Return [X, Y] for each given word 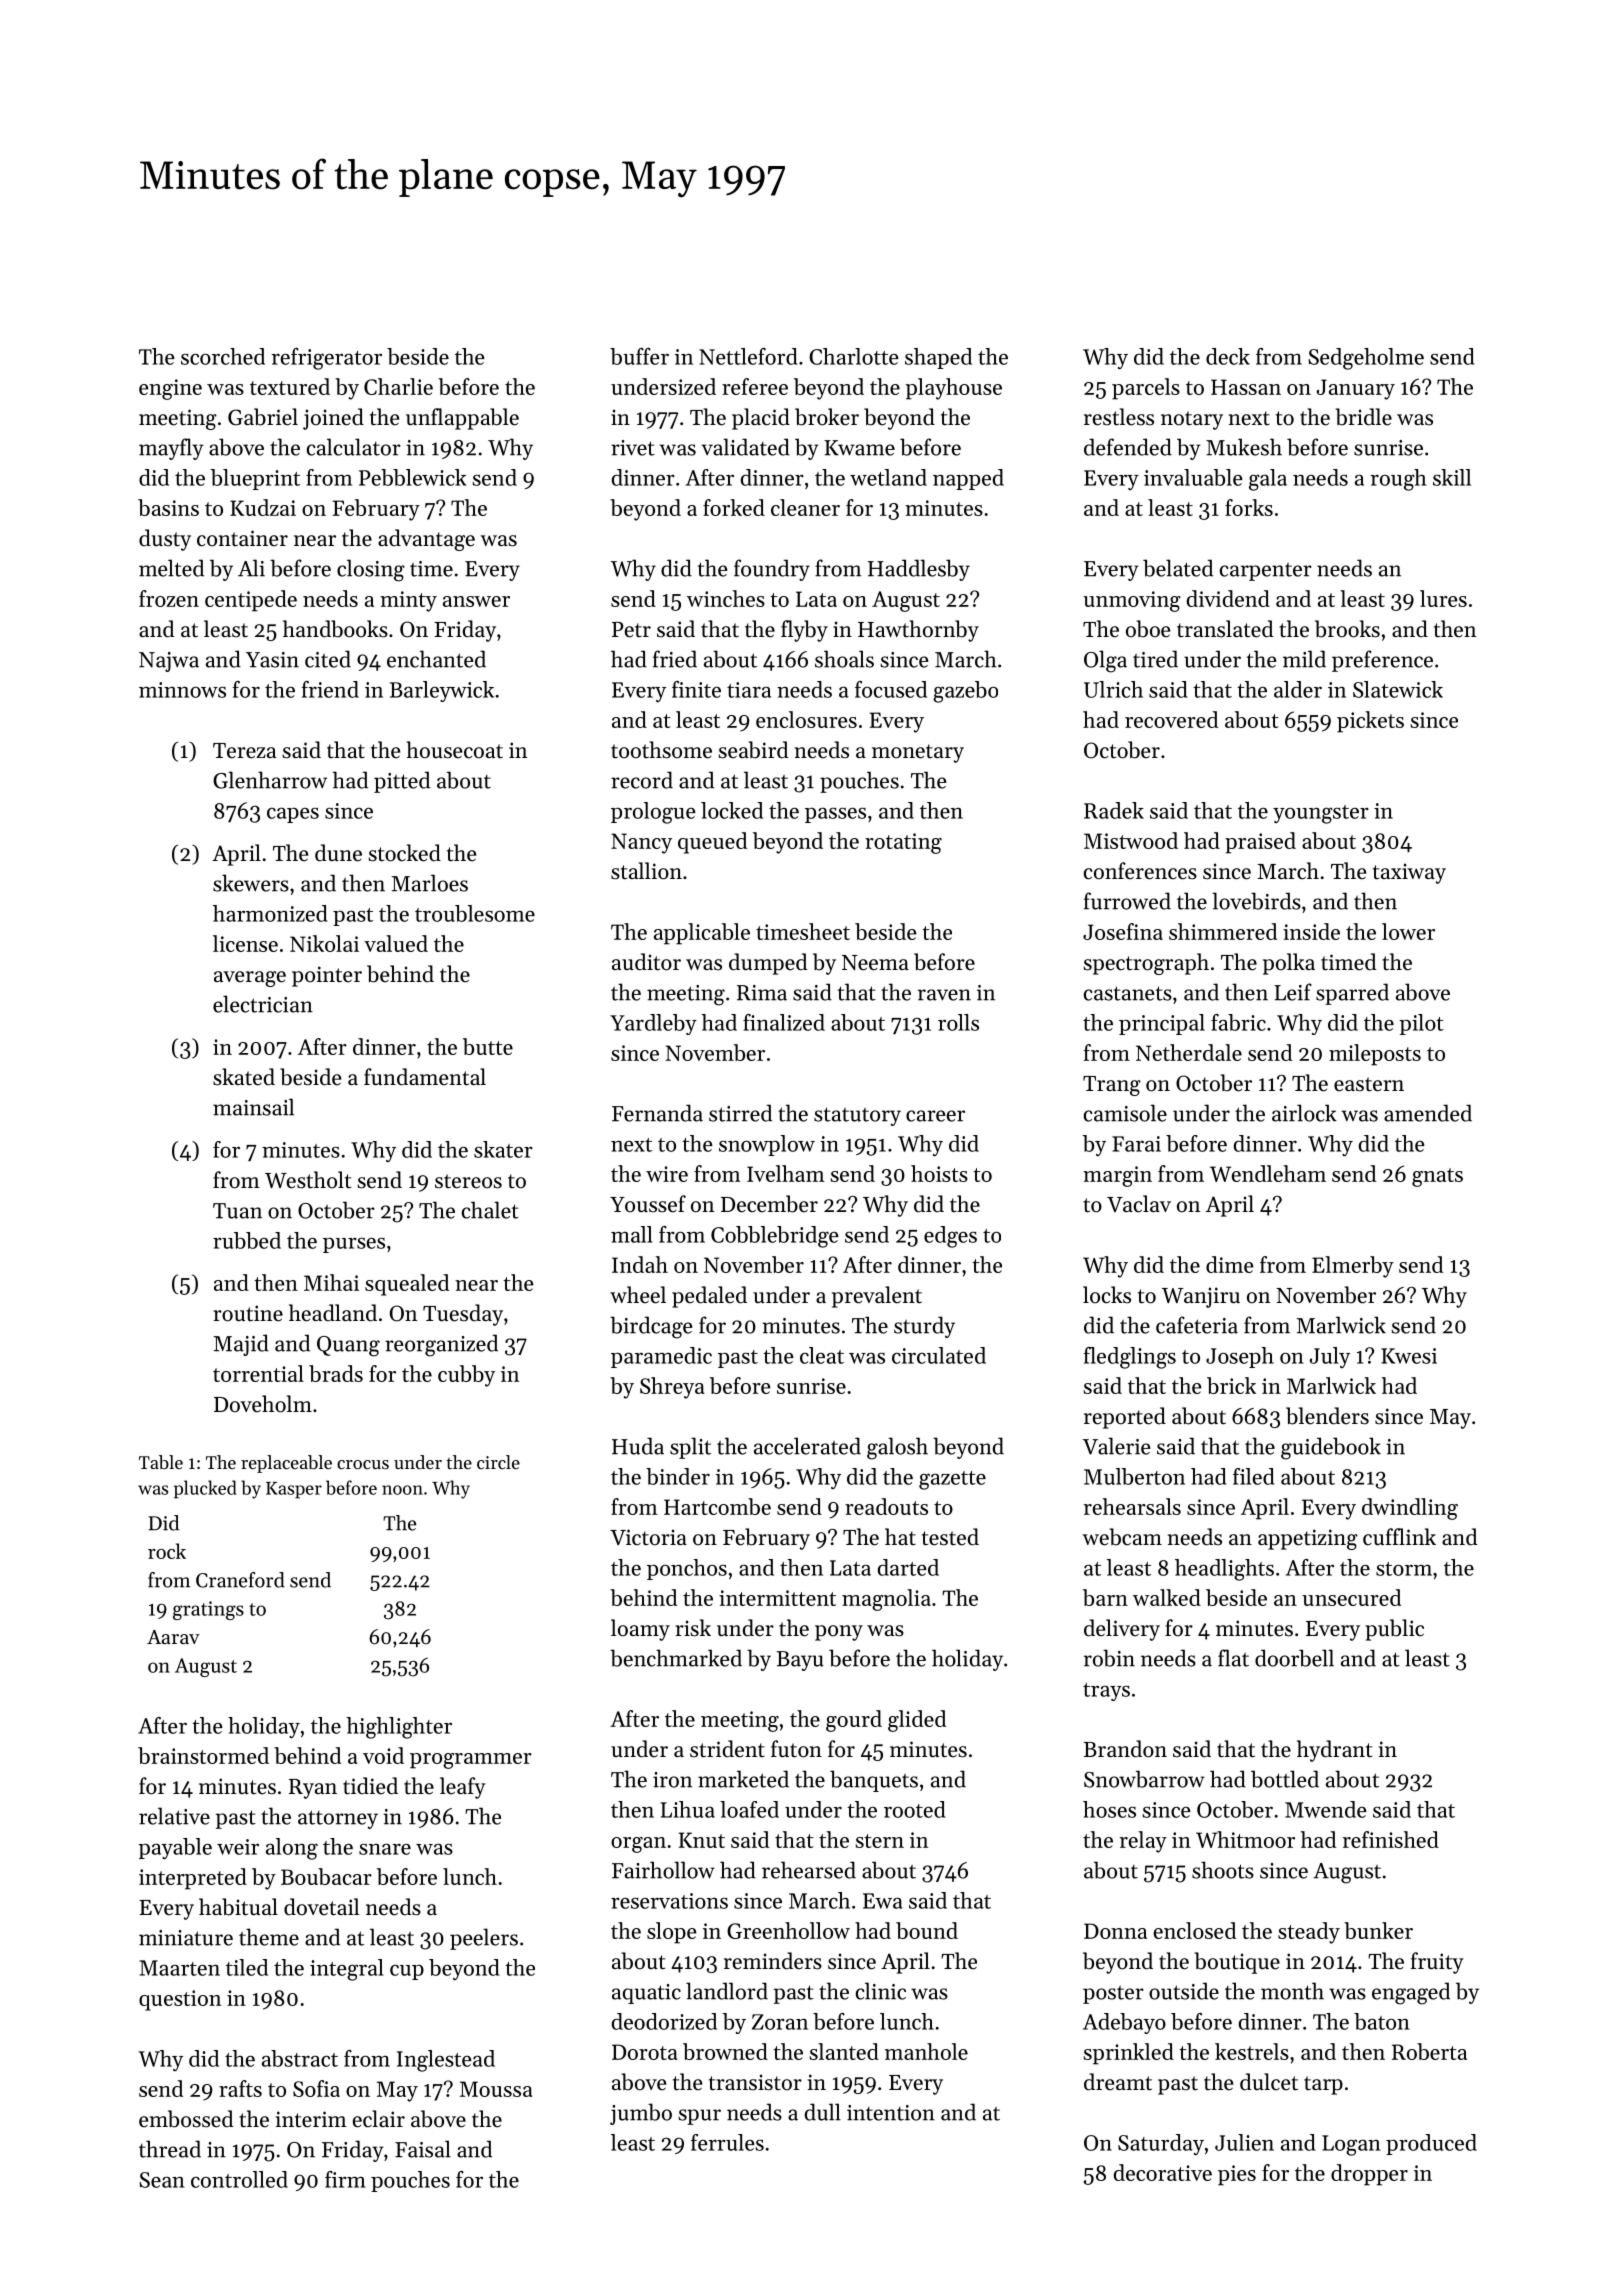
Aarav [173, 1637]
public [1394, 1630]
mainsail [253, 1107]
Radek [1114, 810]
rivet [633, 448]
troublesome [475, 913]
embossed [186, 2119]
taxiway [1409, 873]
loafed [749, 1809]
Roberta [1429, 2051]
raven [944, 995]
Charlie [398, 386]
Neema [875, 963]
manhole [926, 2051]
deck [1228, 356]
